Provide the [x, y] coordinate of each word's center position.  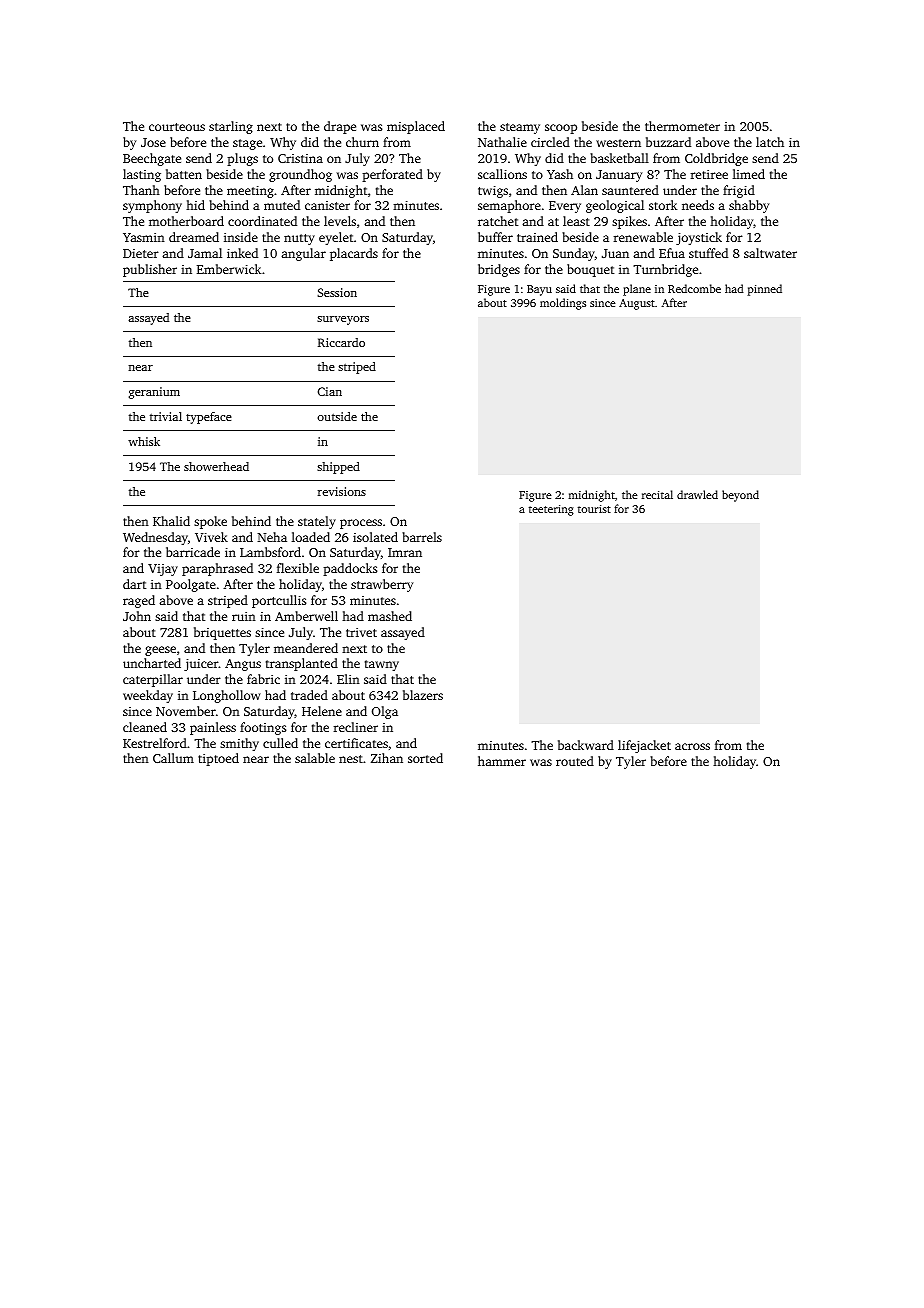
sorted [425, 758]
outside [337, 416]
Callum [173, 758]
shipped [338, 468]
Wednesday [155, 538]
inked [242, 253]
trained [537, 237]
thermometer [682, 126]
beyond [740, 496]
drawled [697, 494]
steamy [520, 128]
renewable [643, 237]
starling [231, 127]
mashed [390, 616]
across [692, 746]
